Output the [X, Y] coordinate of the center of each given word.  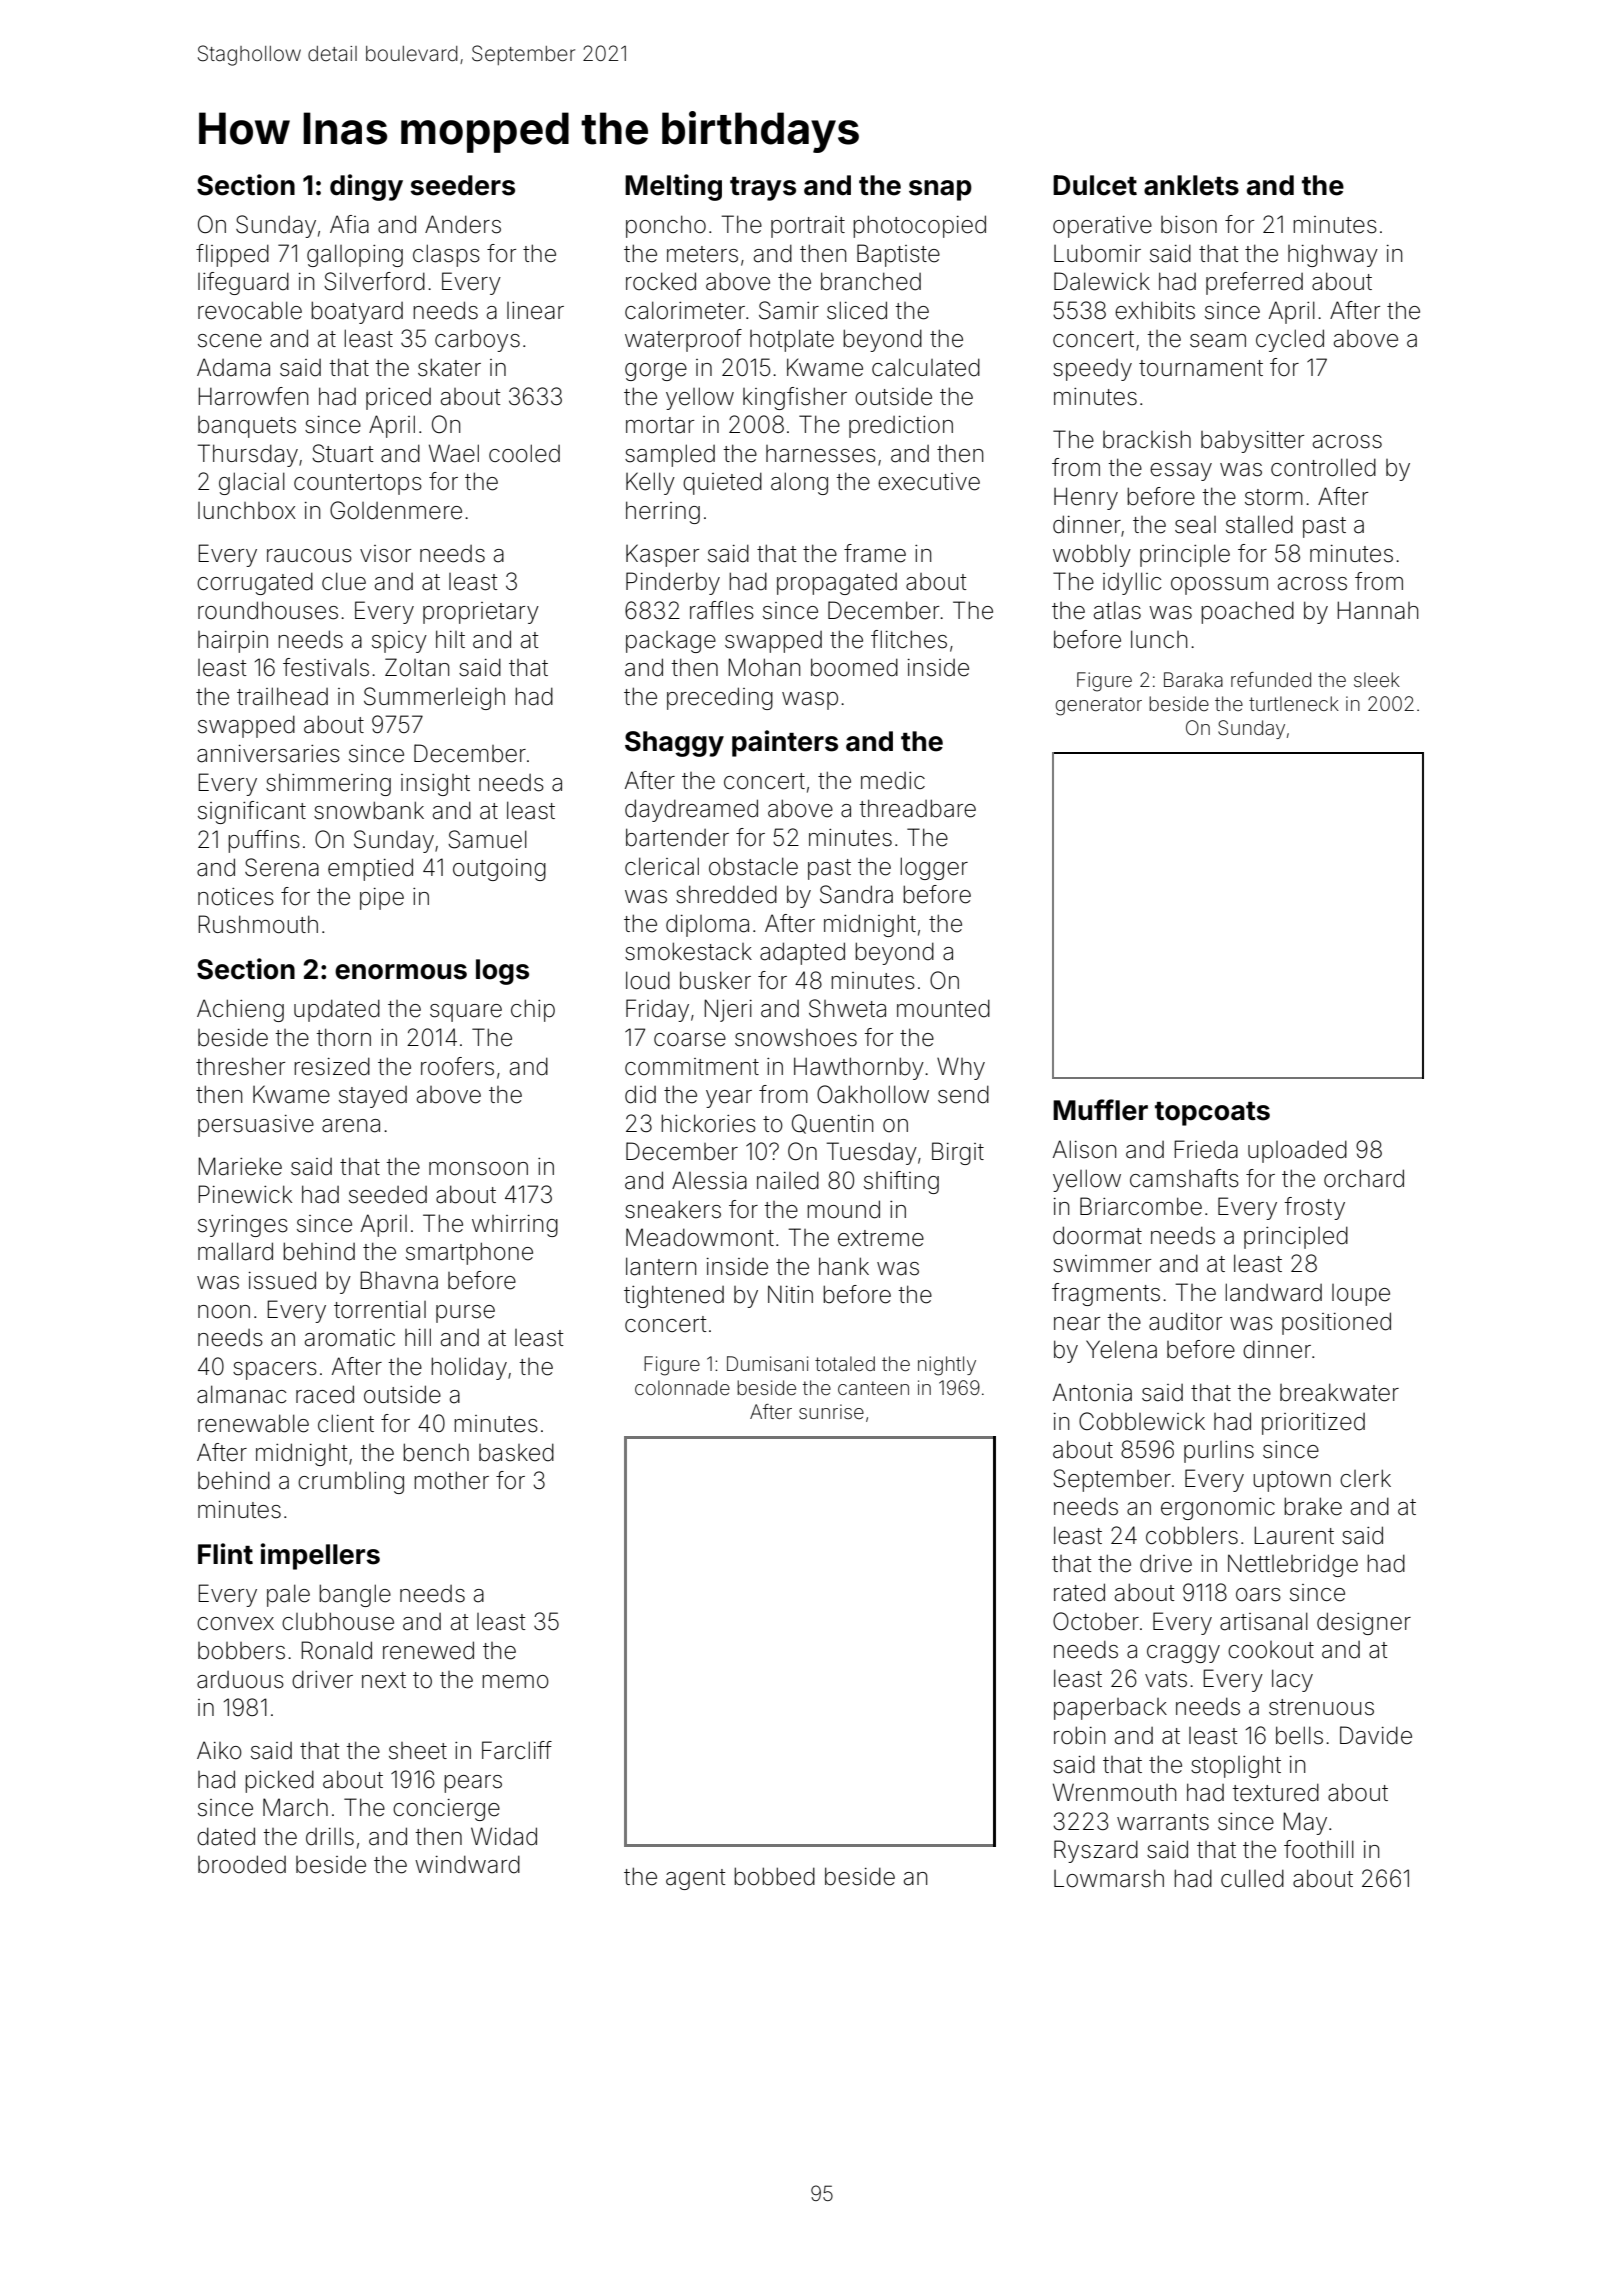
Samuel [487, 839]
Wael [454, 453]
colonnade [682, 1387]
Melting [673, 187]
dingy [366, 187]
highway [1333, 255]
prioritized [1313, 1424]
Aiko [219, 1750]
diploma [707, 925]
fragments [1106, 1294]
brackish [1147, 439]
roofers [457, 1066]
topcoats [1212, 1114]
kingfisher [795, 398]
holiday [469, 1368]
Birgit [958, 1153]
